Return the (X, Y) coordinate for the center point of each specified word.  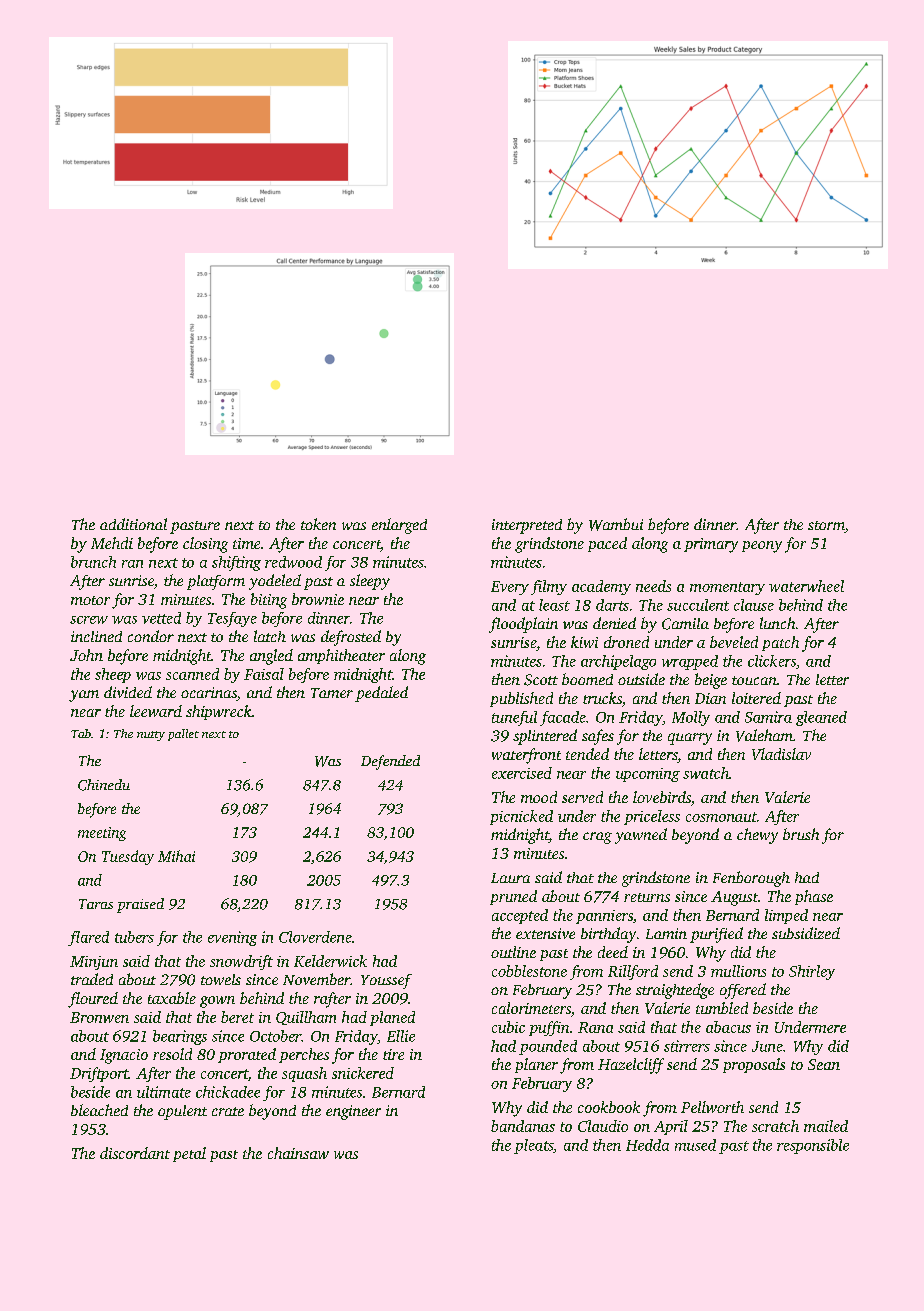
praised (140, 905)
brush (801, 834)
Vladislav (781, 754)
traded (92, 979)
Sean (824, 1064)
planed (392, 1018)
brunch (93, 562)
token (318, 524)
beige (711, 681)
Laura (510, 878)
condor (151, 636)
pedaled (381, 694)
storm (826, 527)
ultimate (164, 1092)
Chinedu (104, 785)
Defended (390, 762)
